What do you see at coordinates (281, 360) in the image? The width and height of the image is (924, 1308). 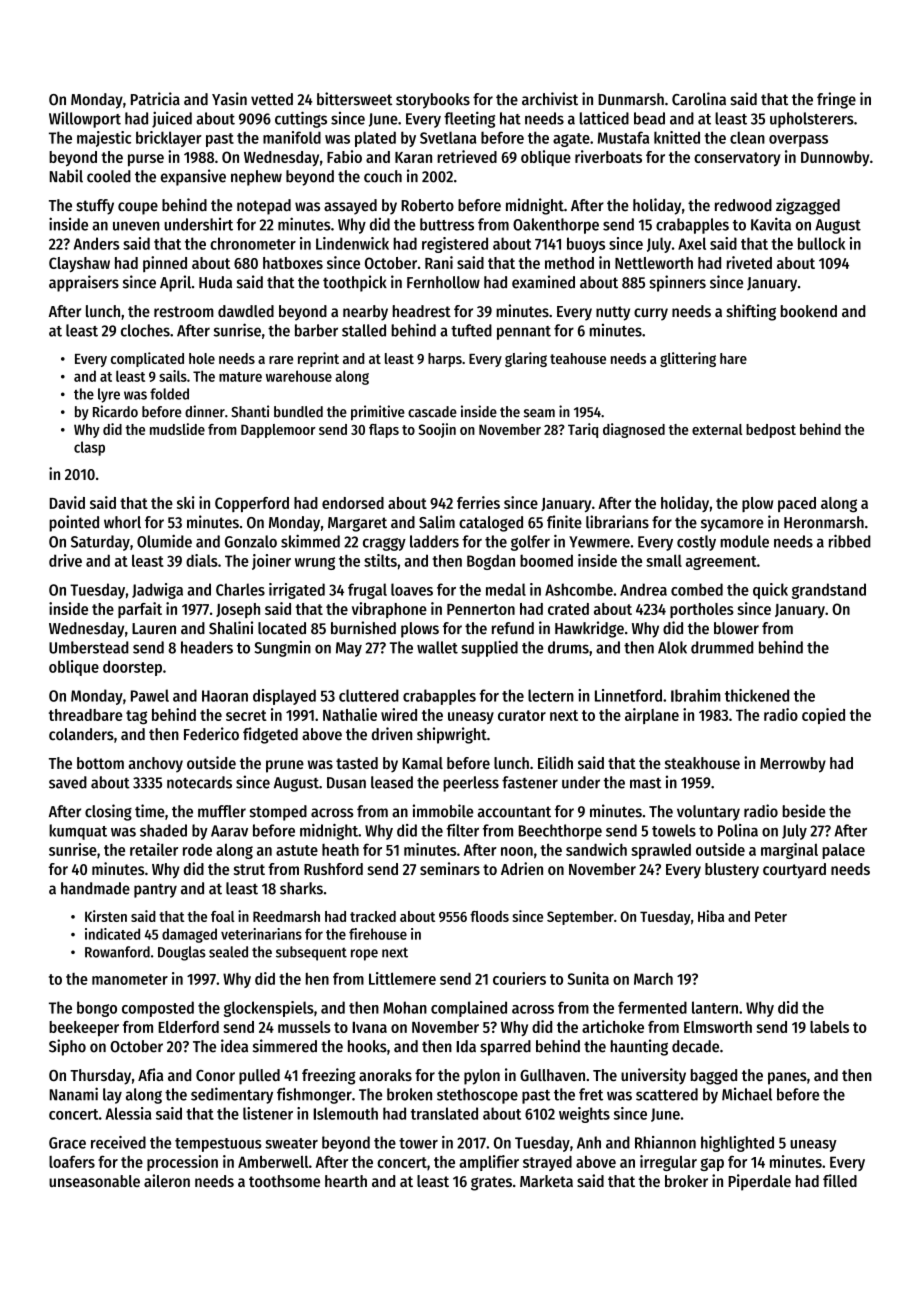 I see `rare` at bounding box center [281, 360].
